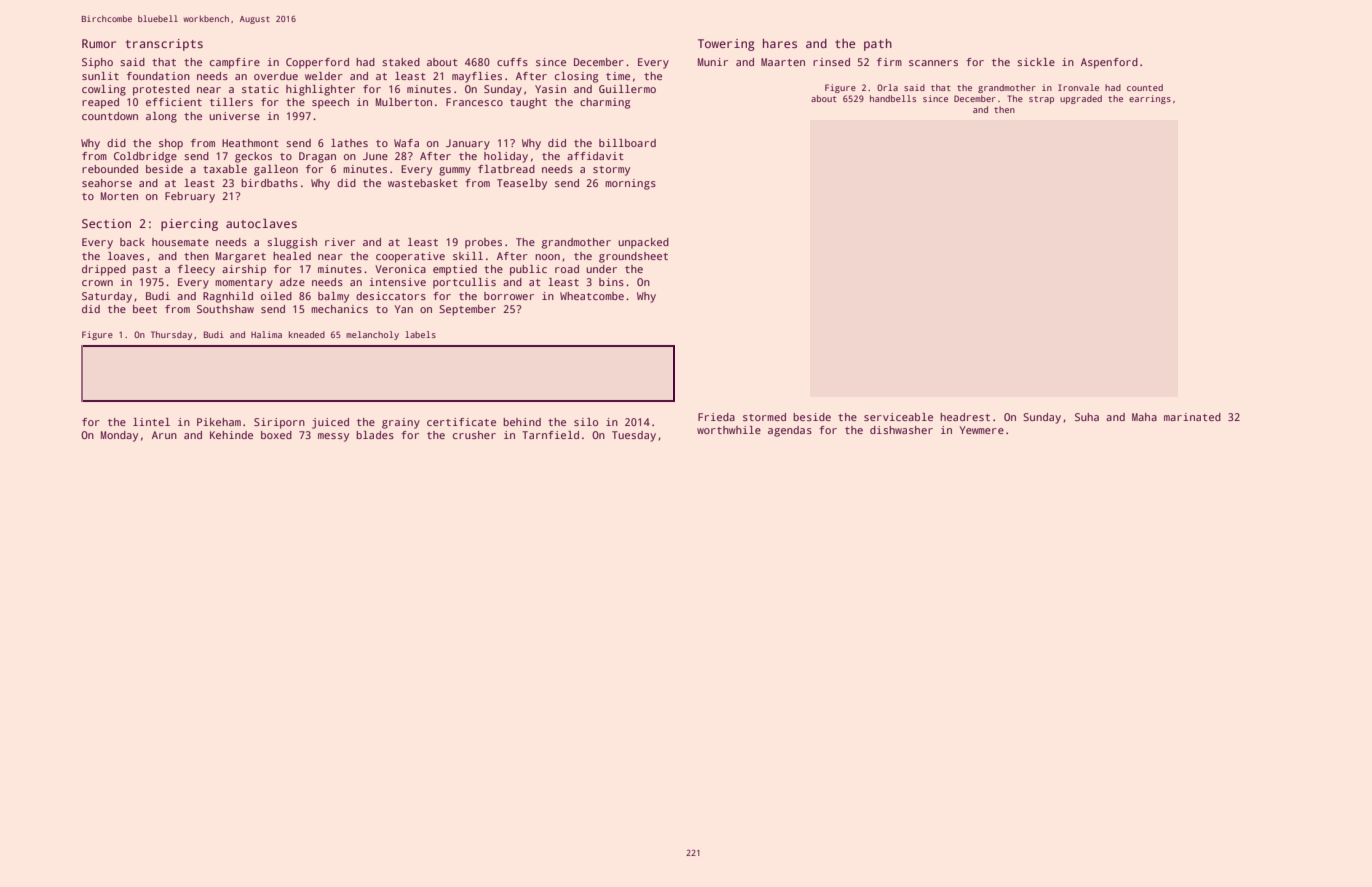  What do you see at coordinates (219, 422) in the page?
I see `Pikeham` at bounding box center [219, 422].
